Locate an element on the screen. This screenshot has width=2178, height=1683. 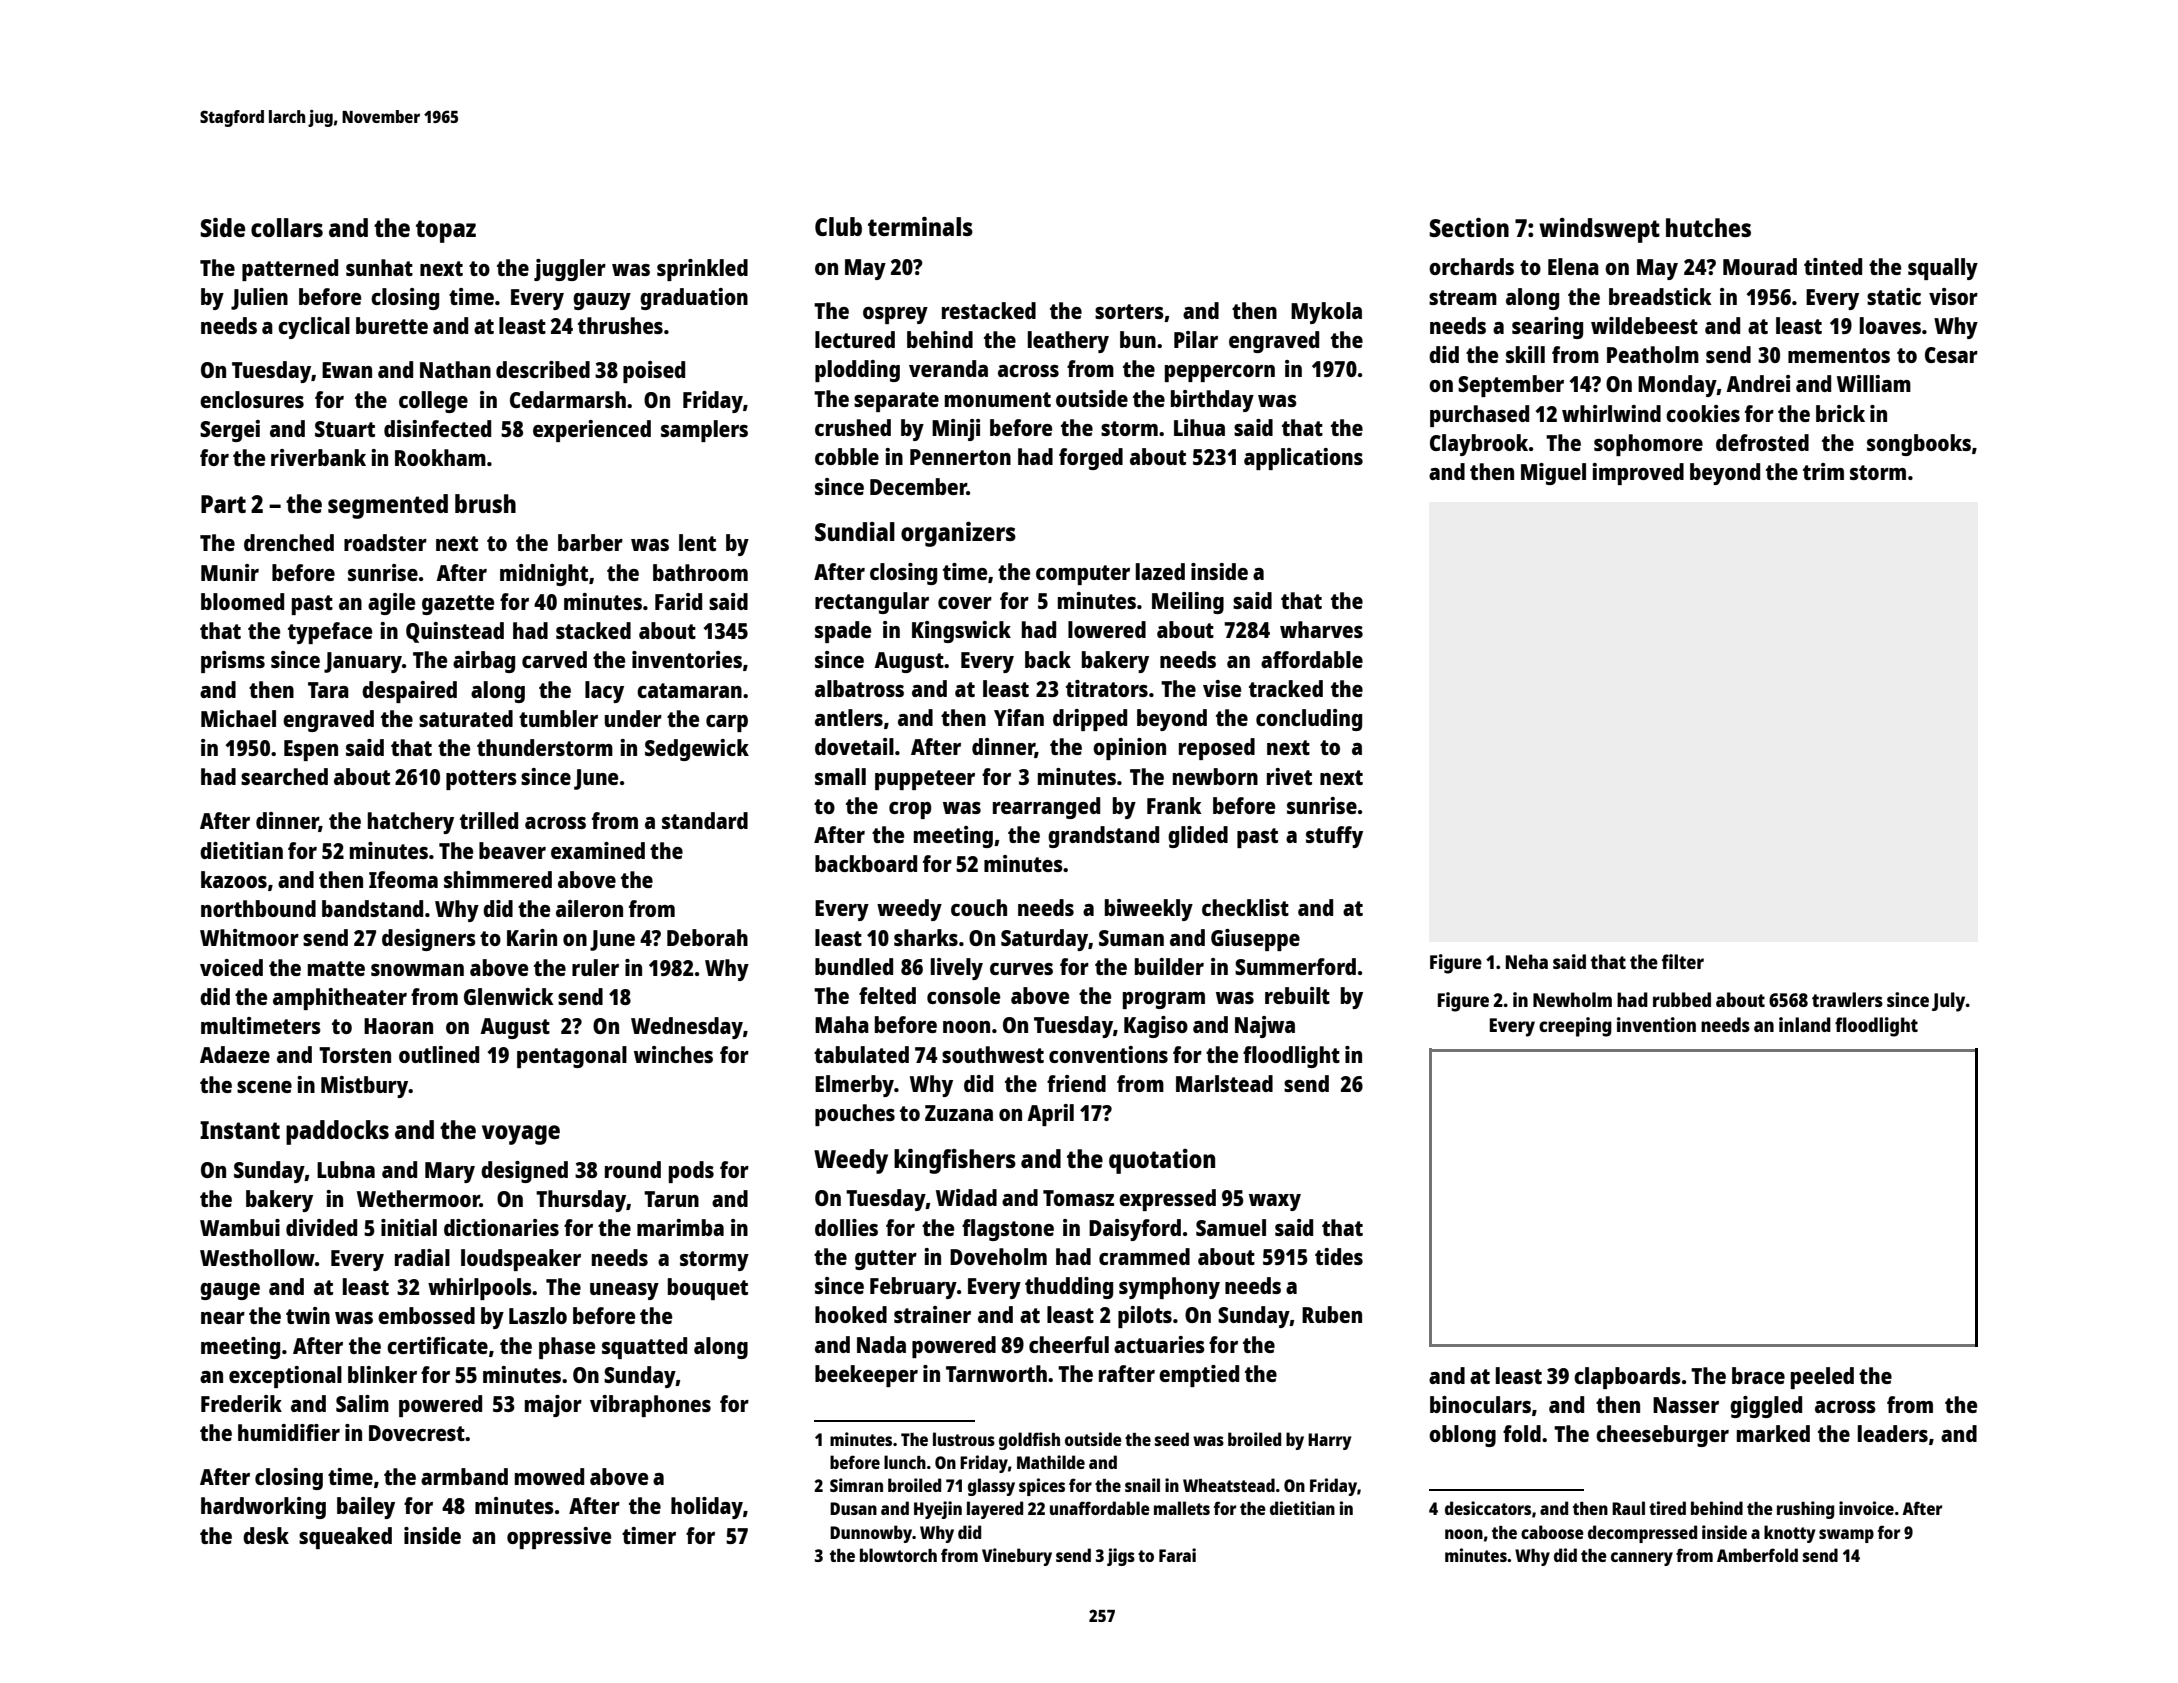
Munir is located at coordinates (230, 572).
